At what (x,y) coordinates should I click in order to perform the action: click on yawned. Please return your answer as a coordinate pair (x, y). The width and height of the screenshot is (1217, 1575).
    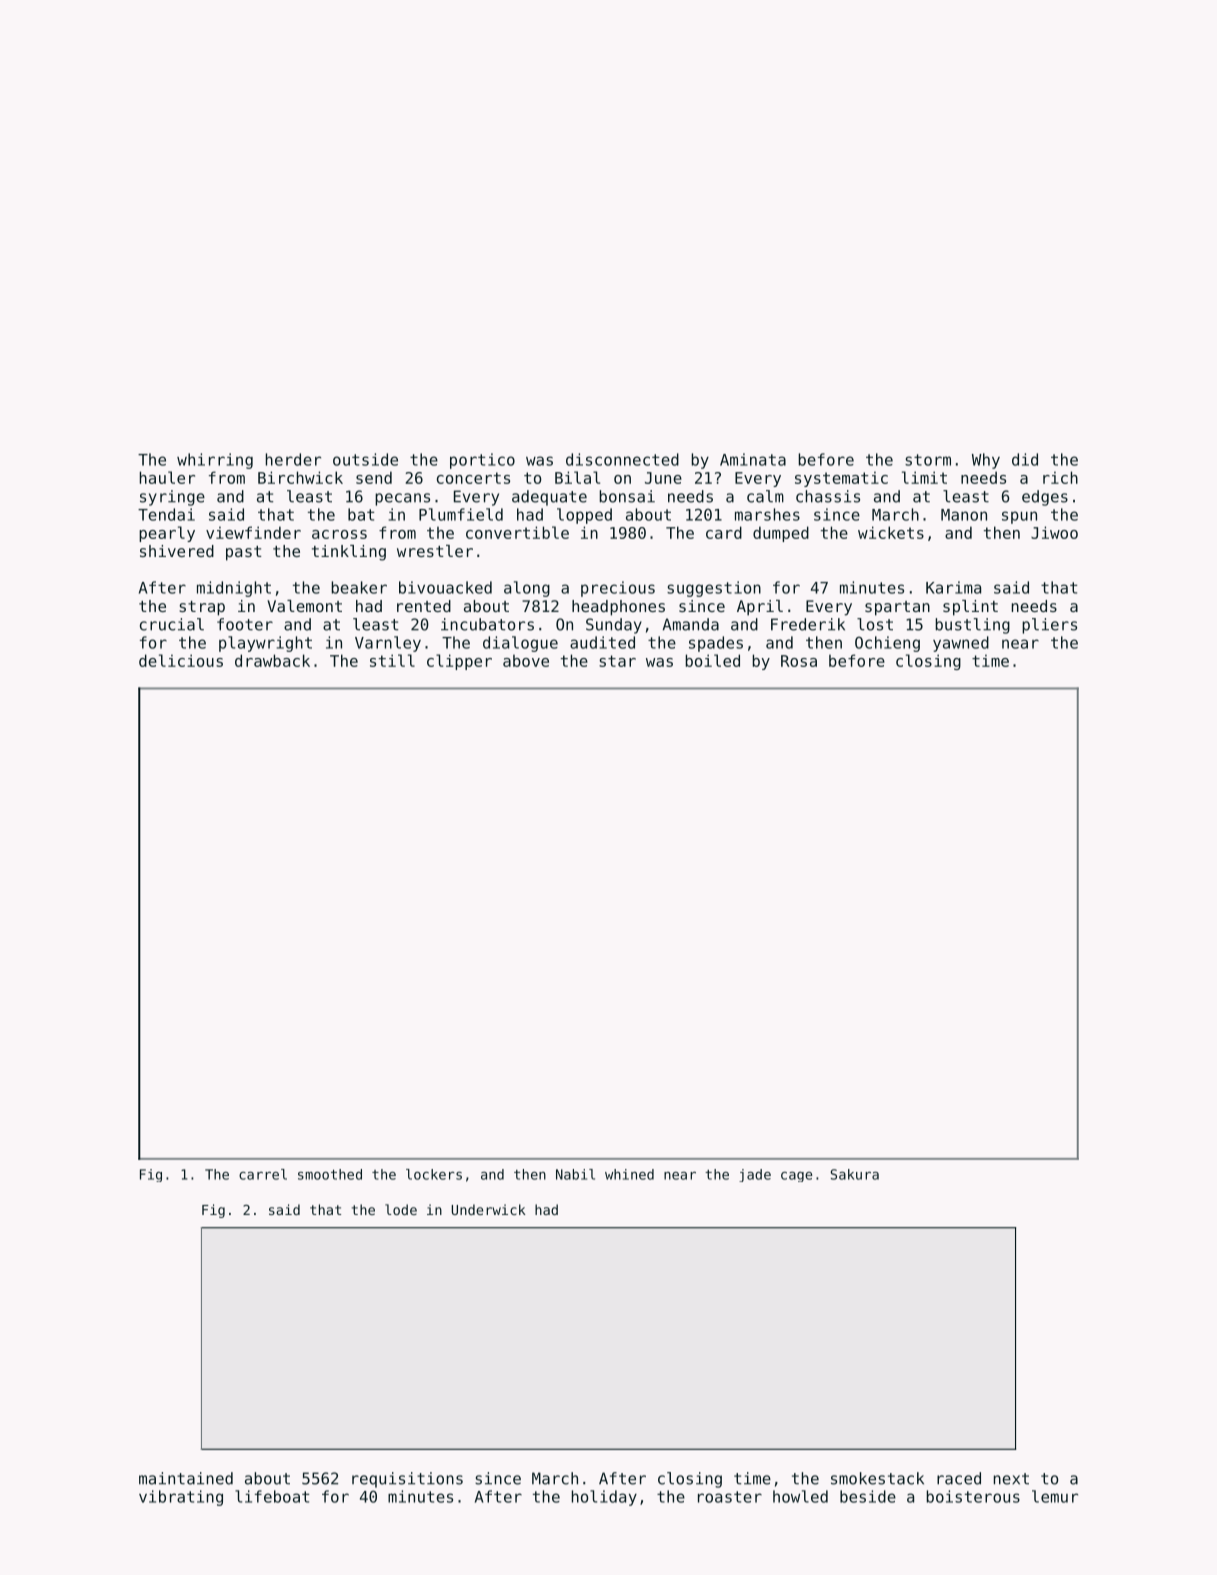
    Looking at the image, I should click on (961, 644).
